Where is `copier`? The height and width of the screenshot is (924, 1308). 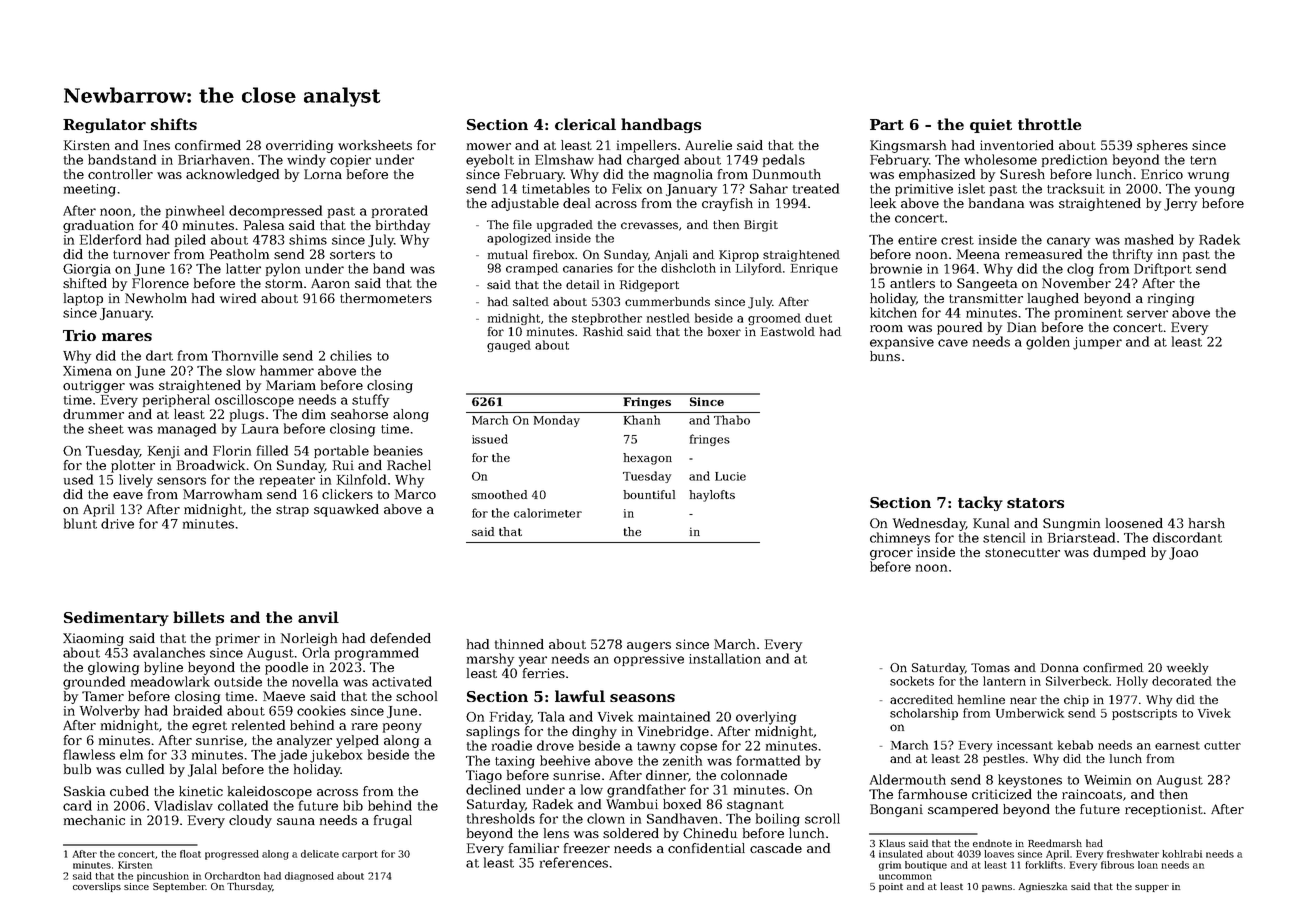
copier is located at coordinates (350, 161).
